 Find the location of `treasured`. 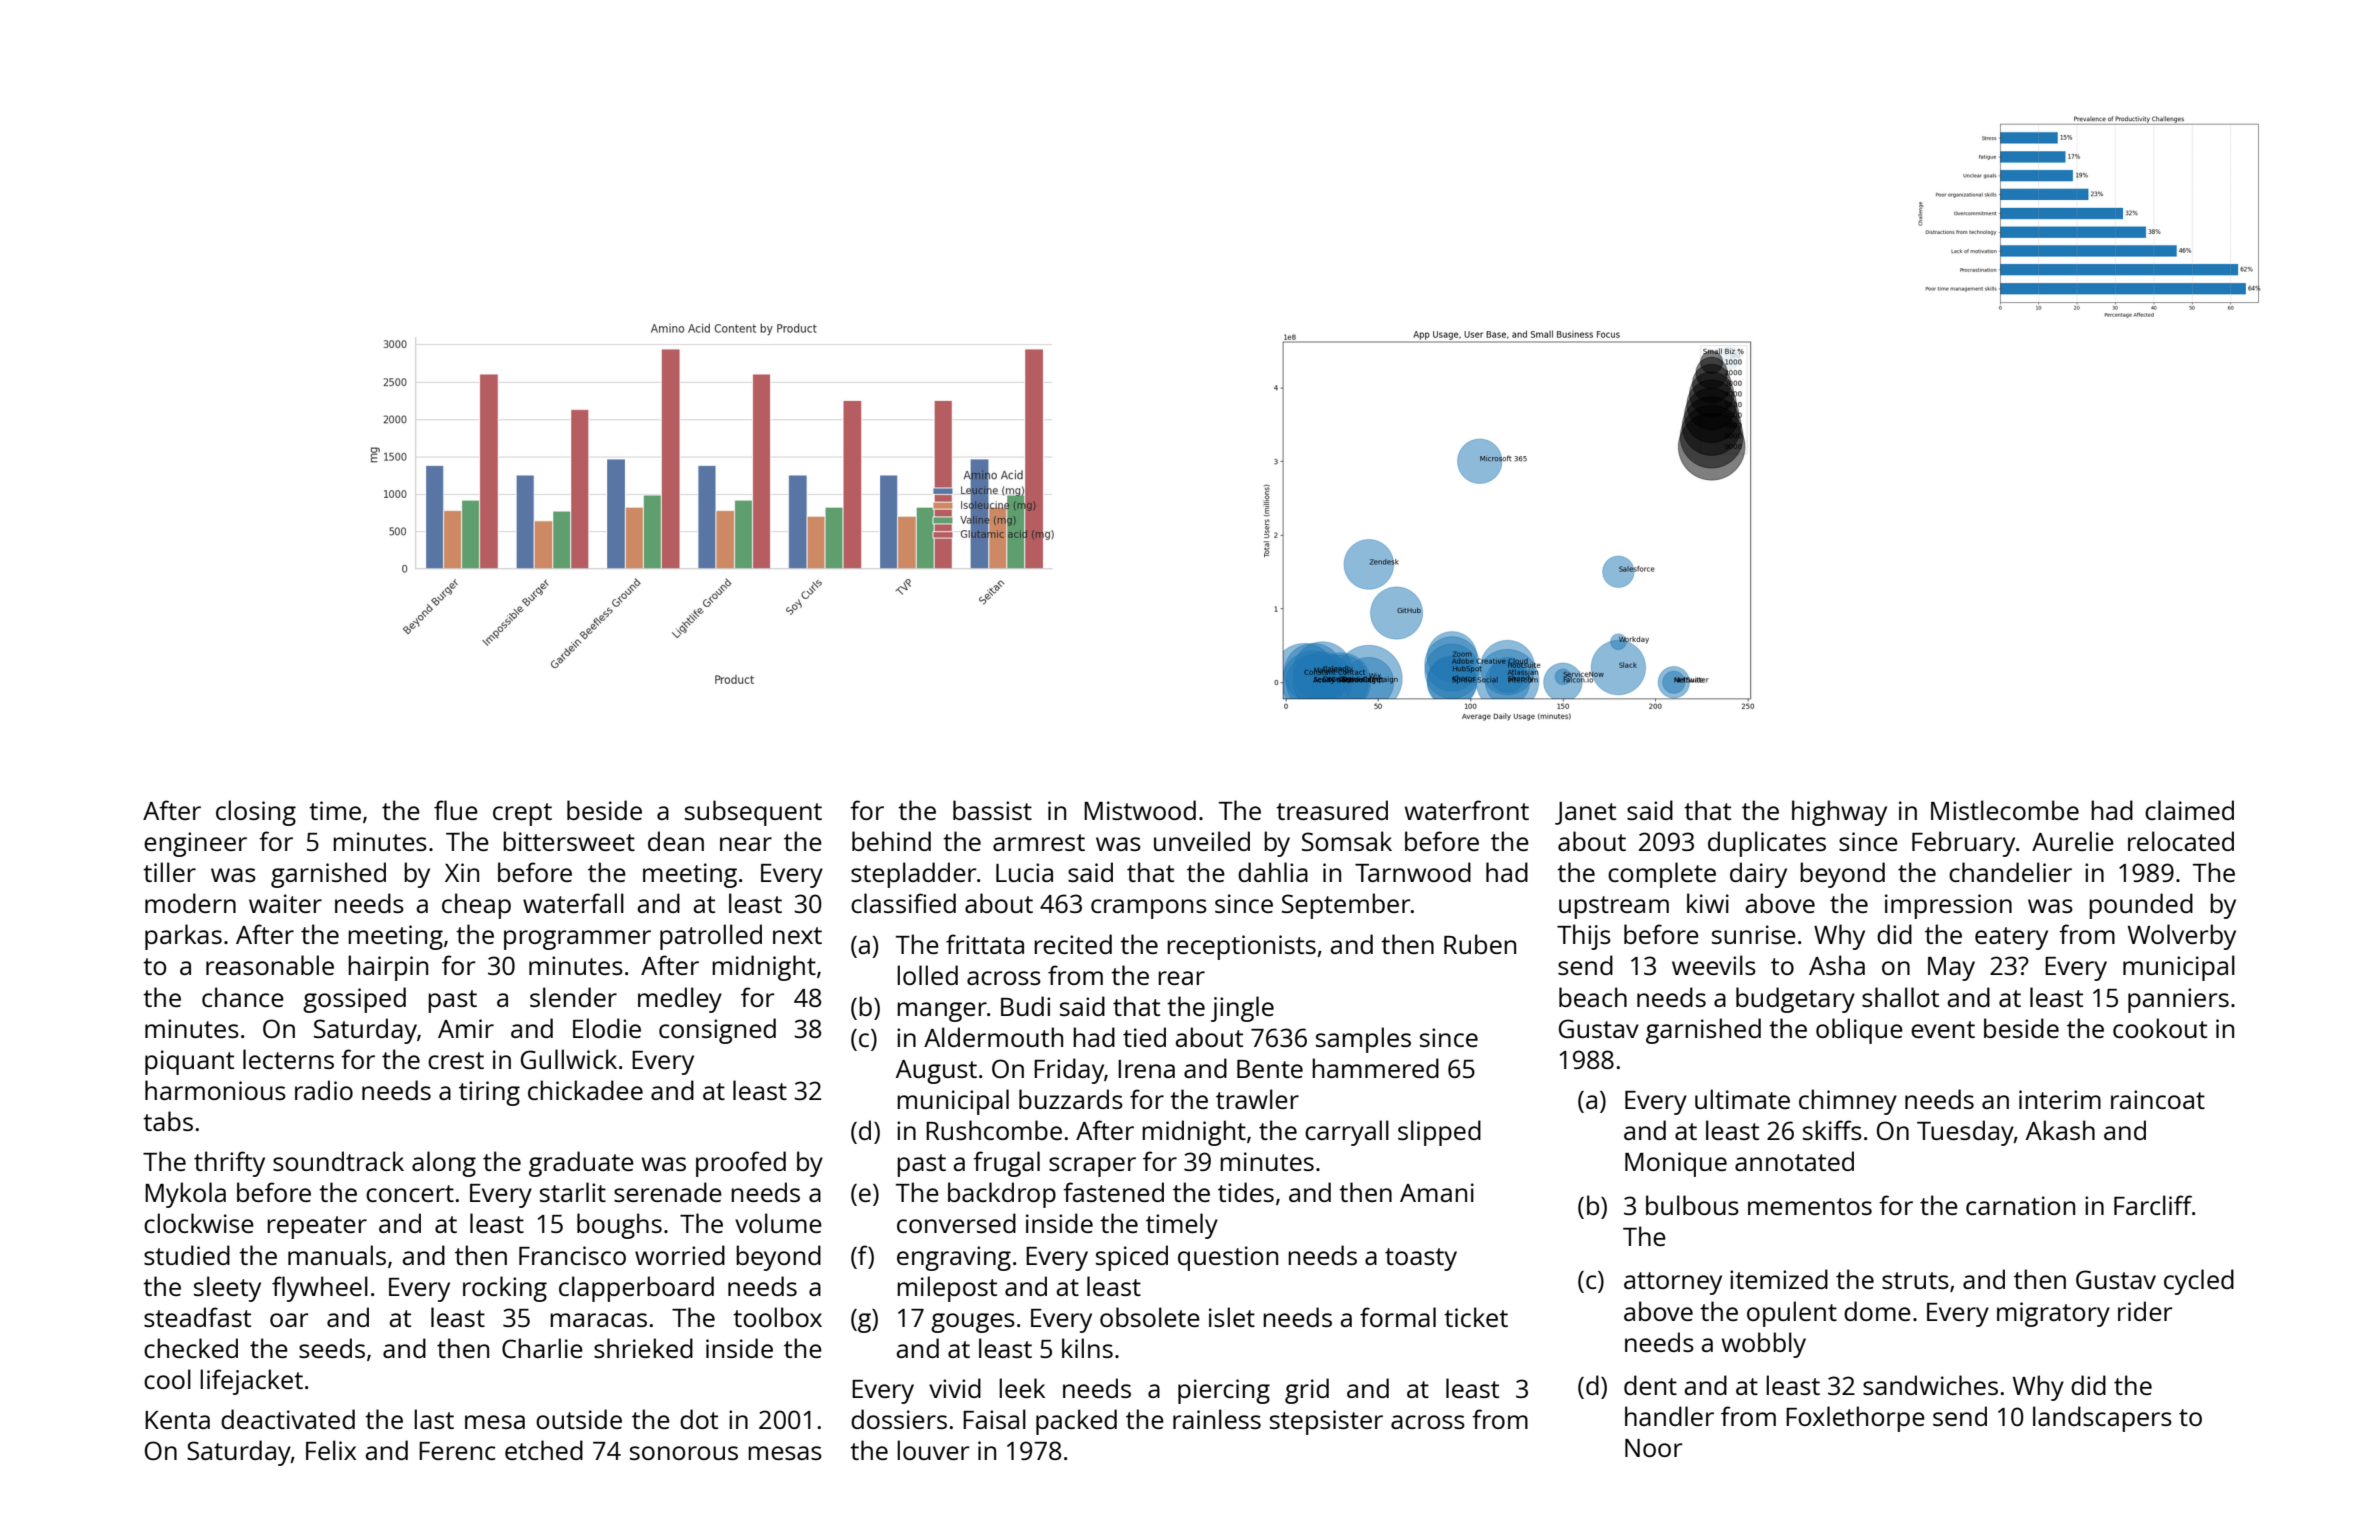

treasured is located at coordinates (1332, 810).
